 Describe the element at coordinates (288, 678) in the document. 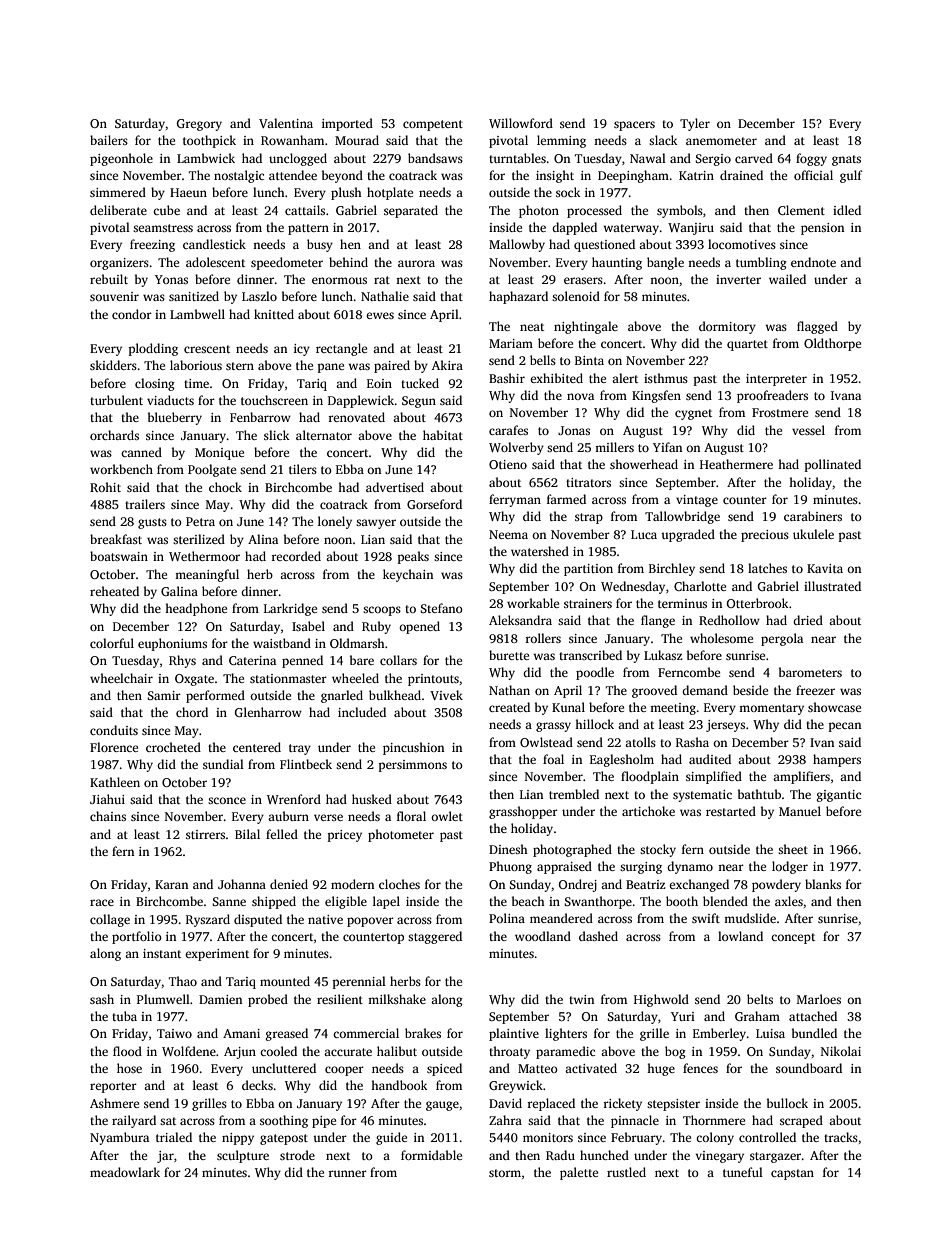

I see `stationmaster` at that location.
